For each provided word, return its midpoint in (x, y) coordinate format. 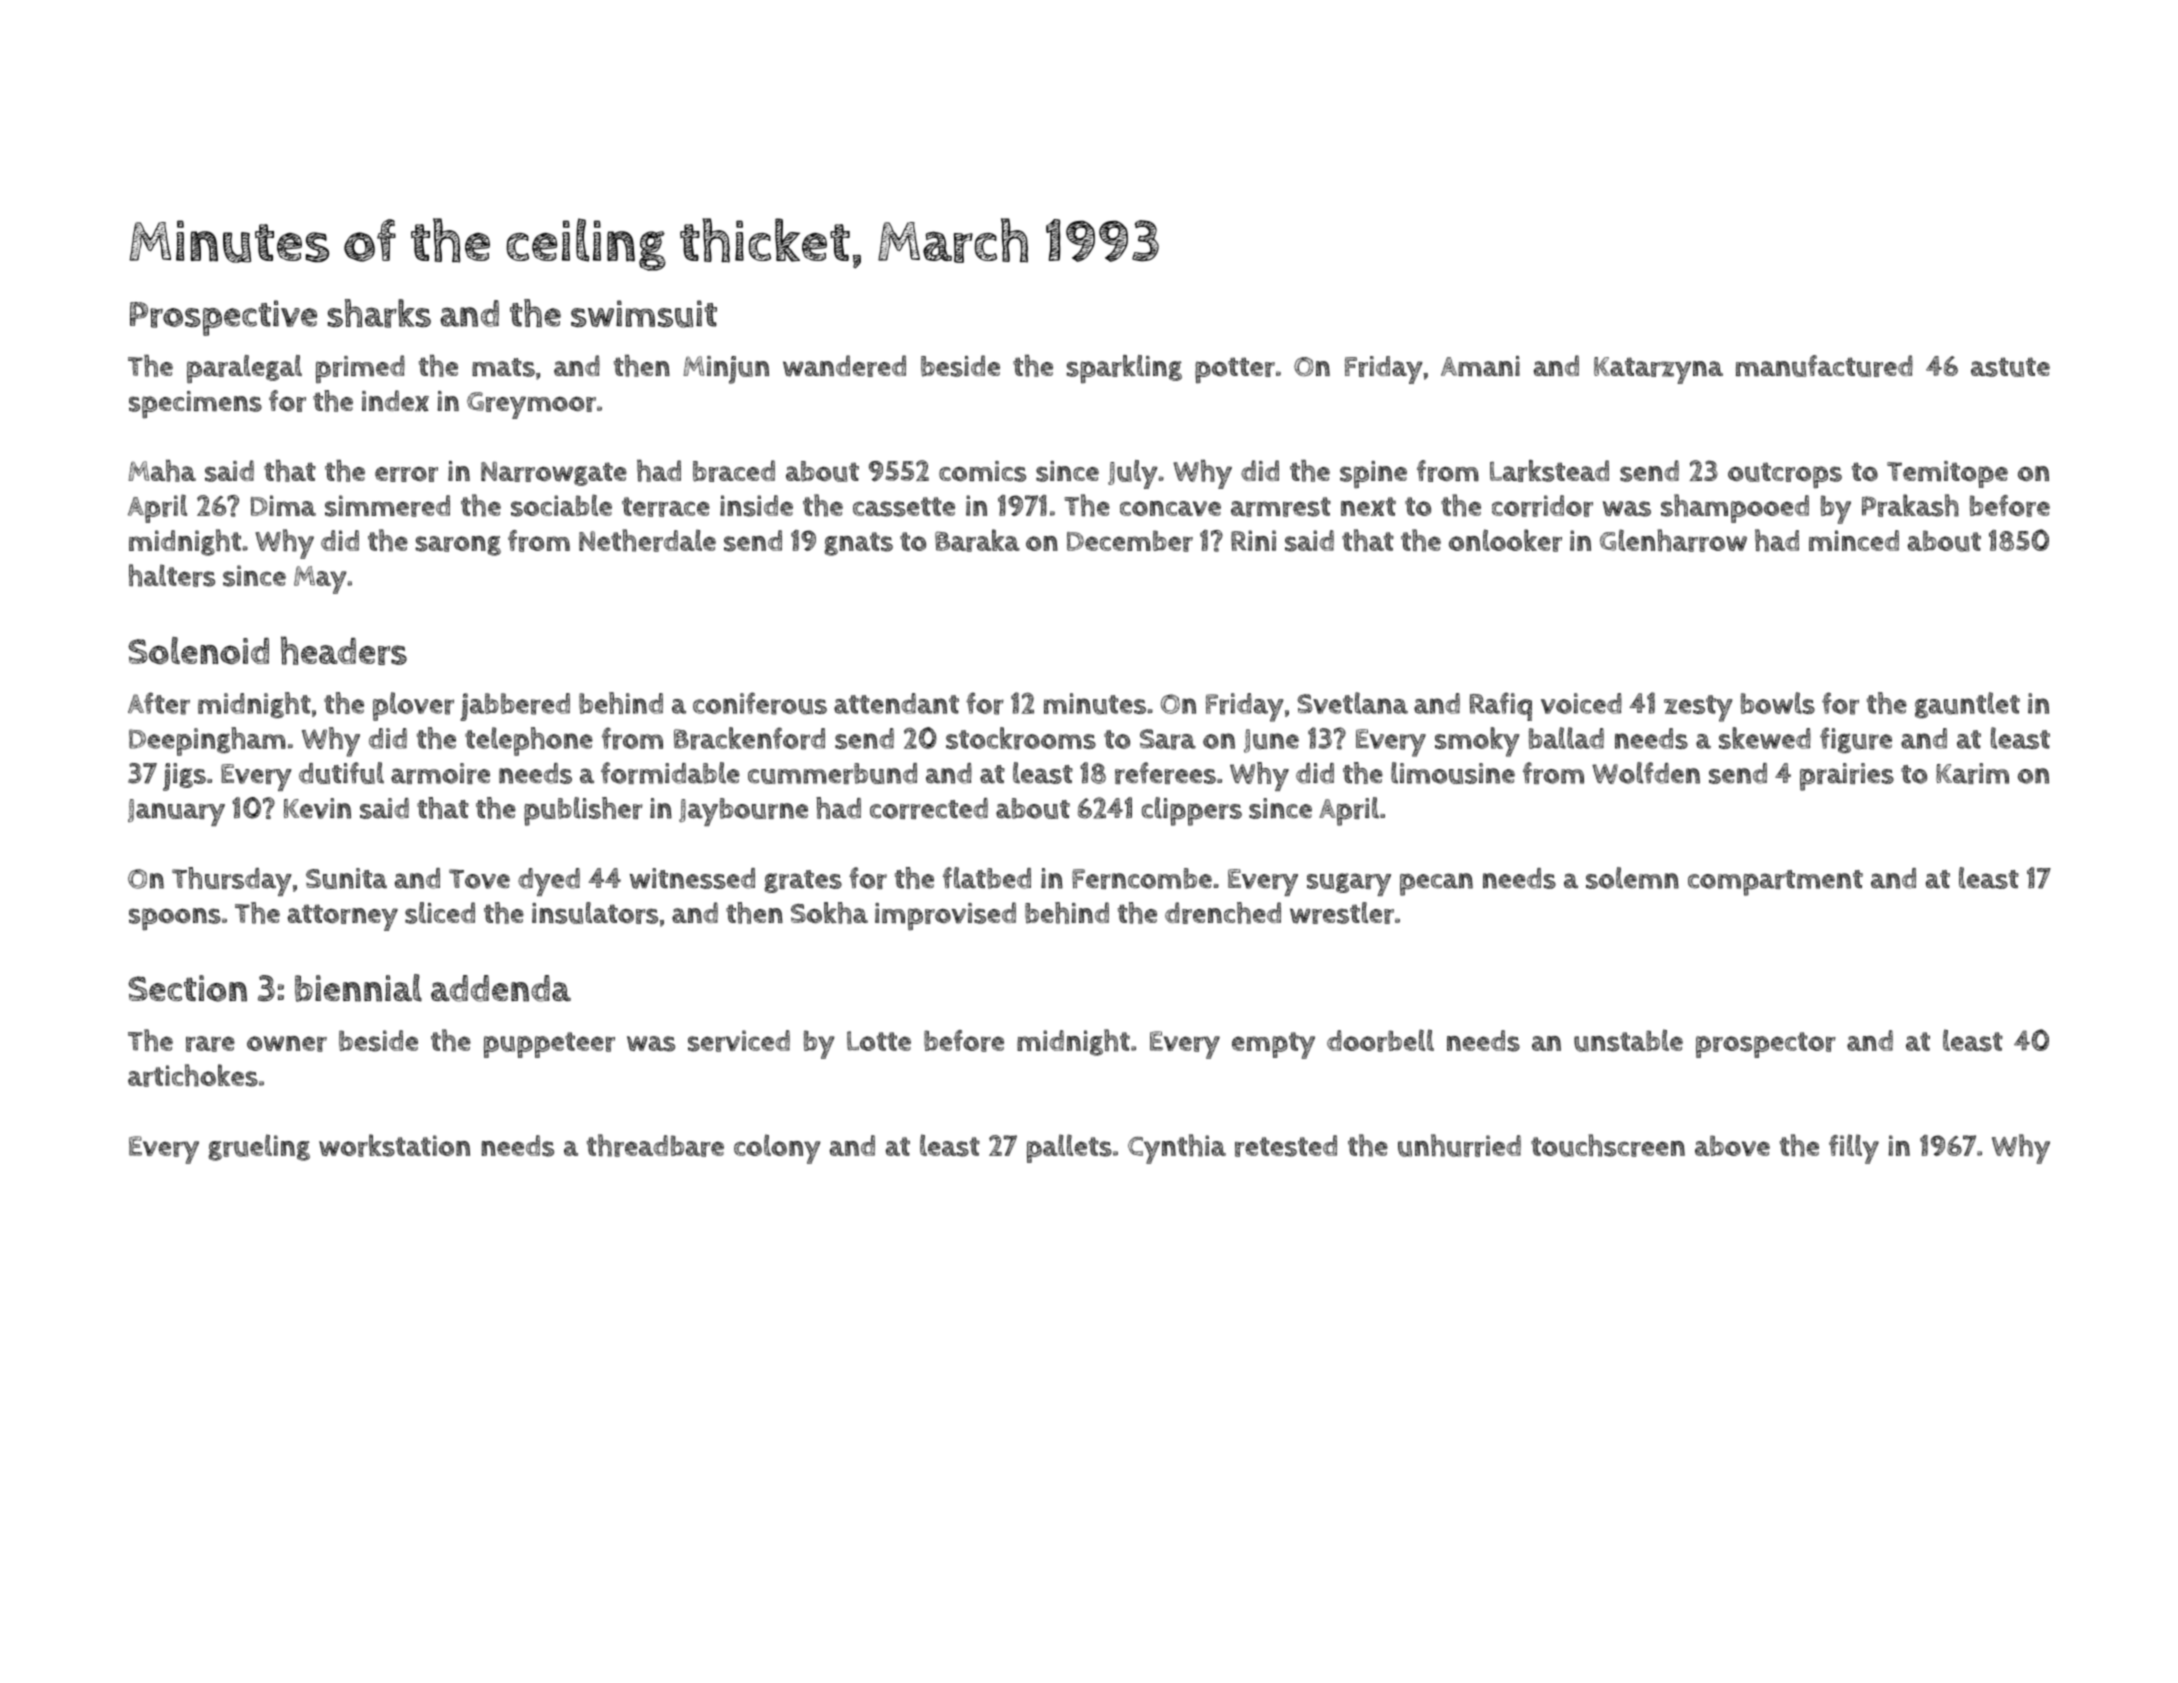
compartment (1775, 883)
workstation (394, 1145)
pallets (1069, 1148)
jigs (184, 777)
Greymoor (531, 405)
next (1368, 506)
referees (1165, 773)
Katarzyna (1658, 370)
